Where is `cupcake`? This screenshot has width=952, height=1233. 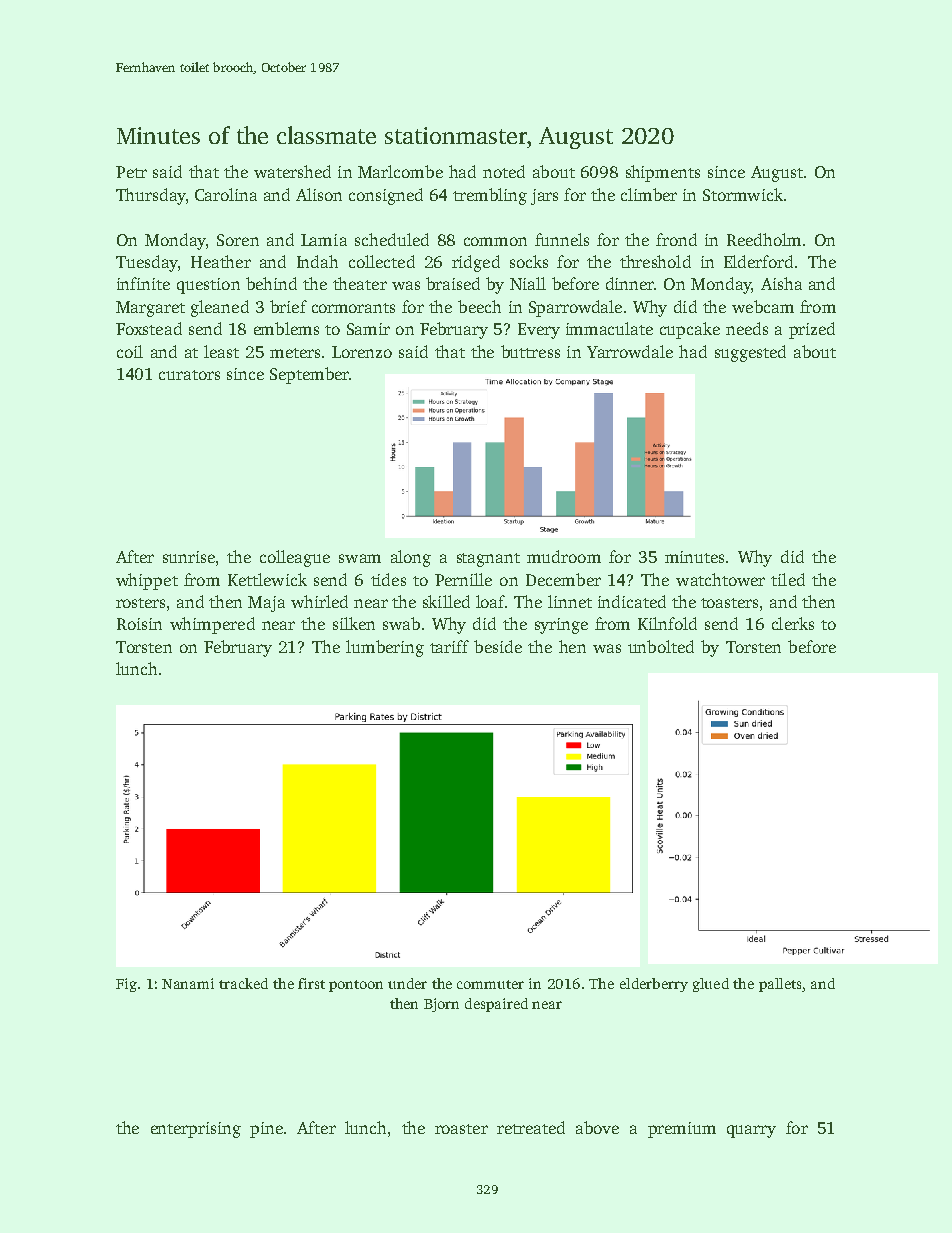 cupcake is located at coordinates (690, 330).
